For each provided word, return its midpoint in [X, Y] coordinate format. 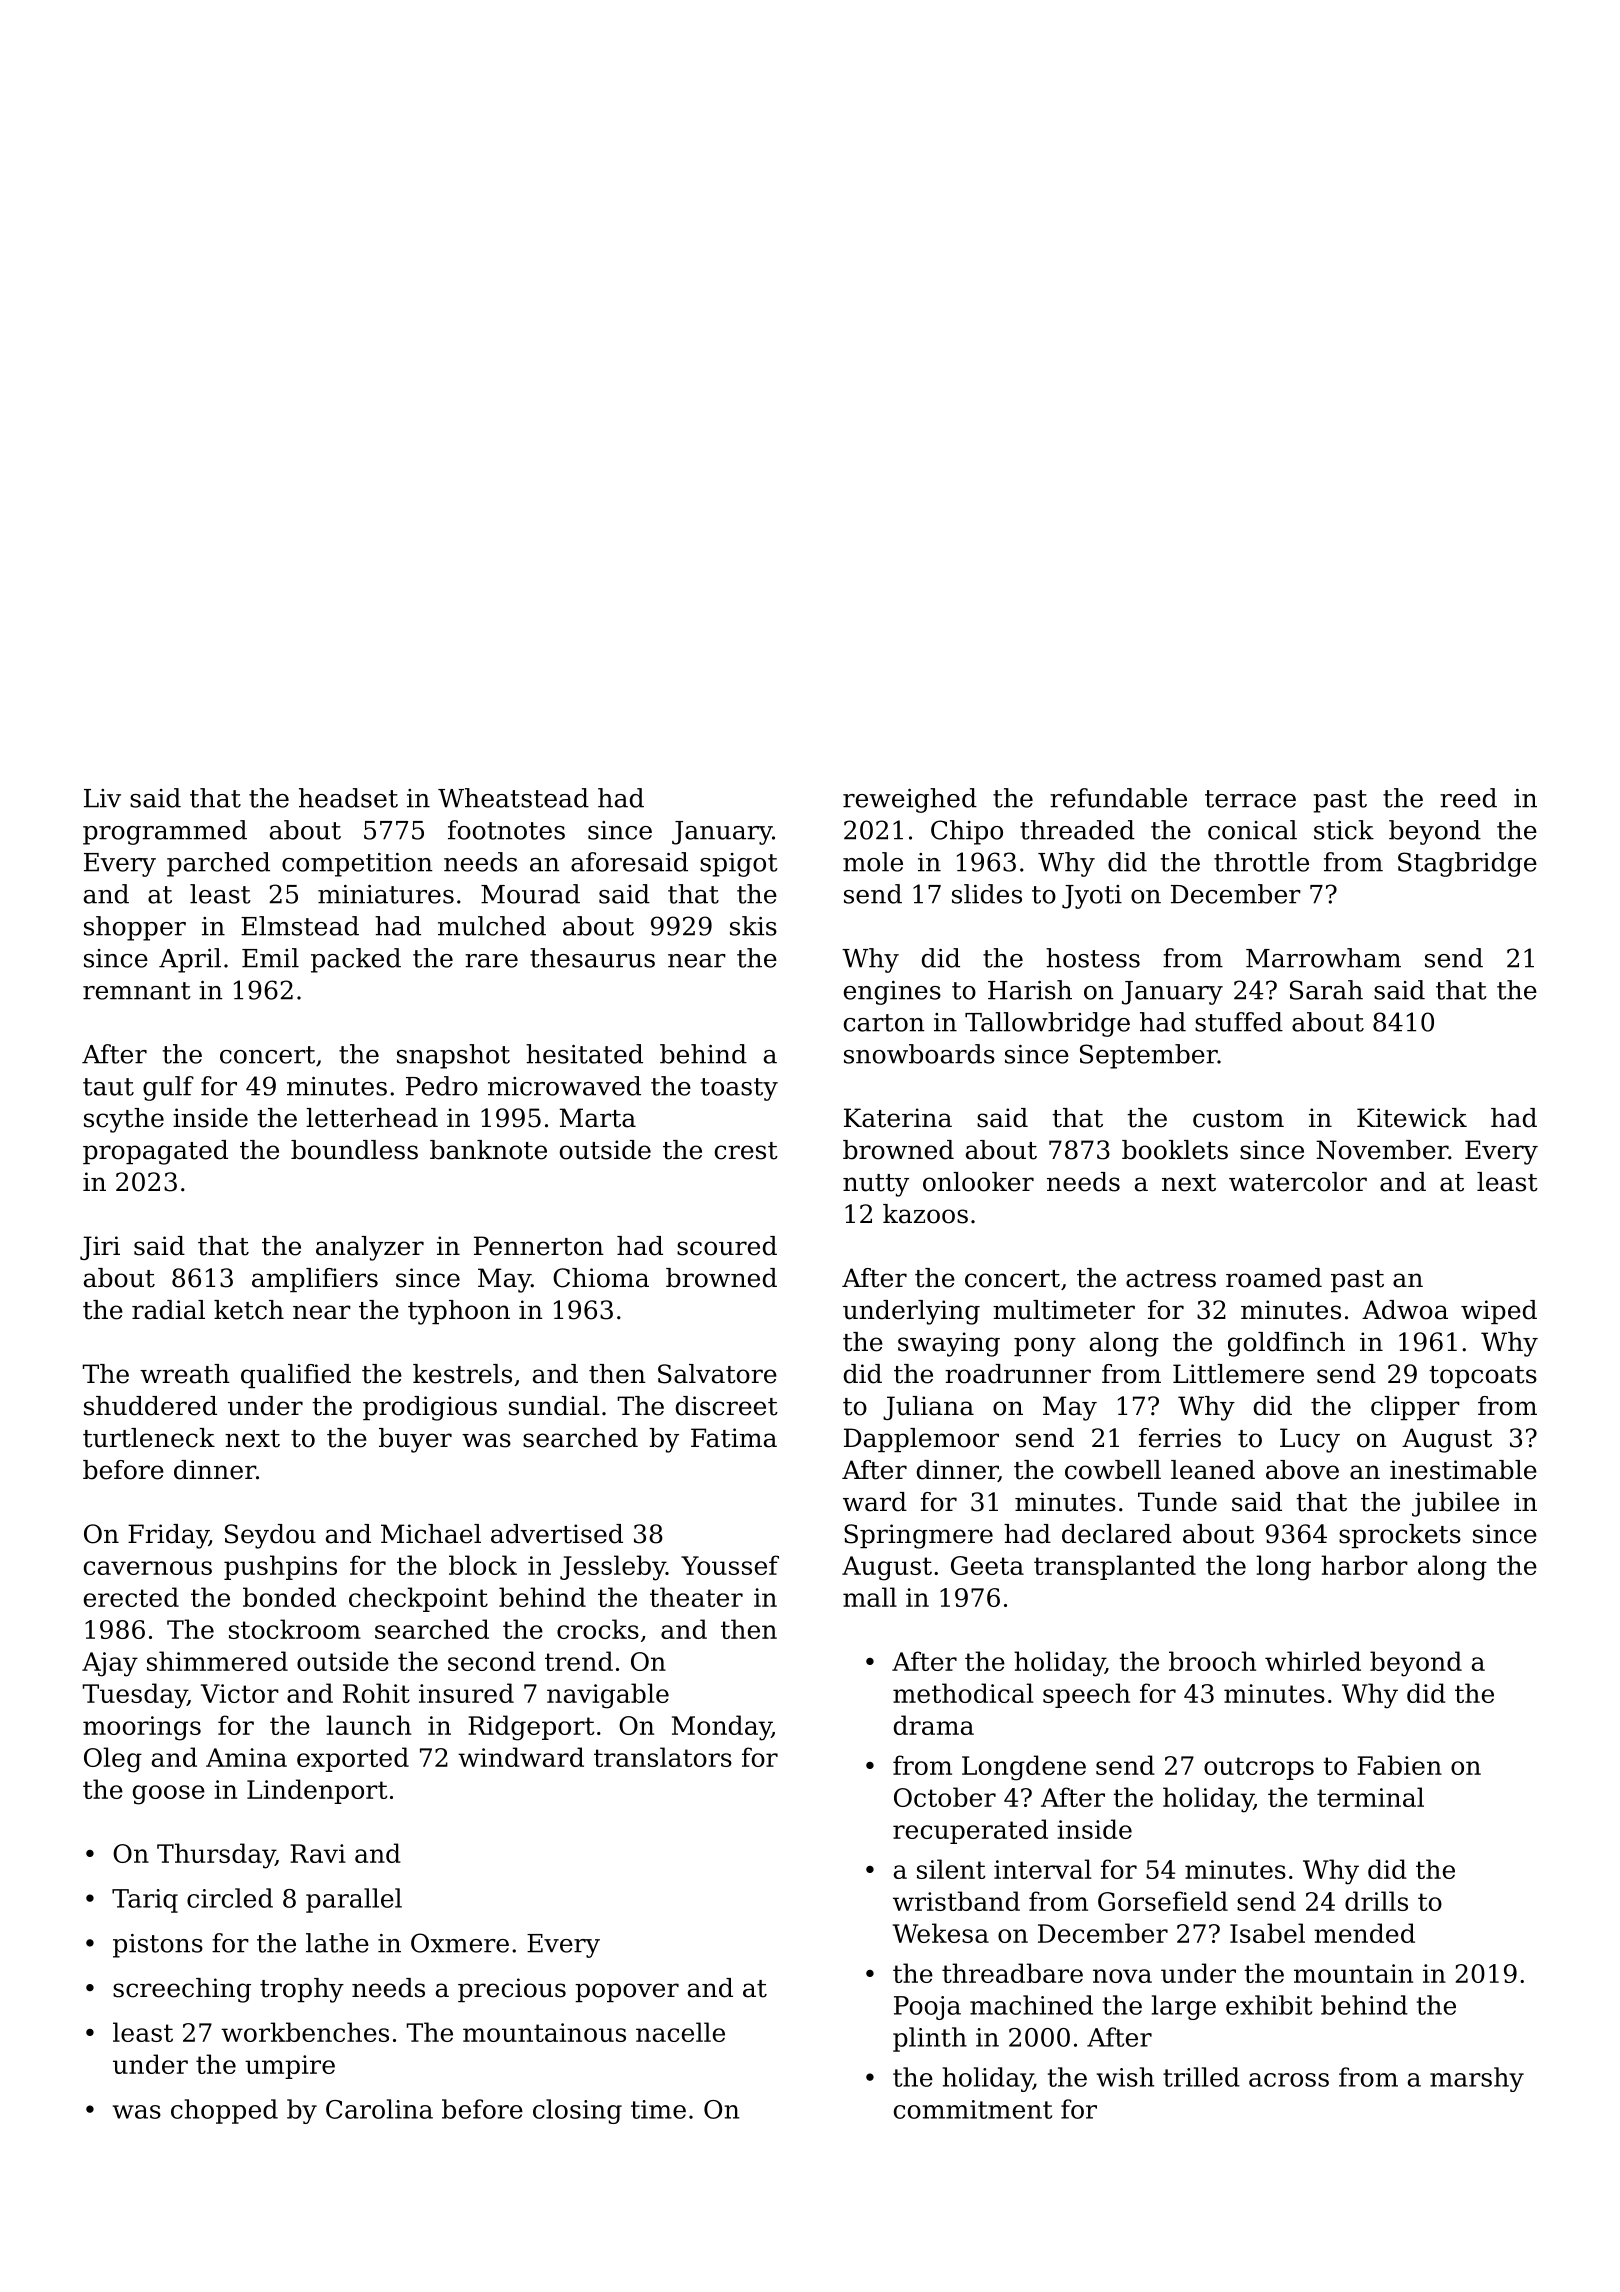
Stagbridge [1467, 864]
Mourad [530, 894]
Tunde [1177, 1502]
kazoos [925, 1214]
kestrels [462, 1374]
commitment [973, 2109]
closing [577, 2111]
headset [348, 798]
